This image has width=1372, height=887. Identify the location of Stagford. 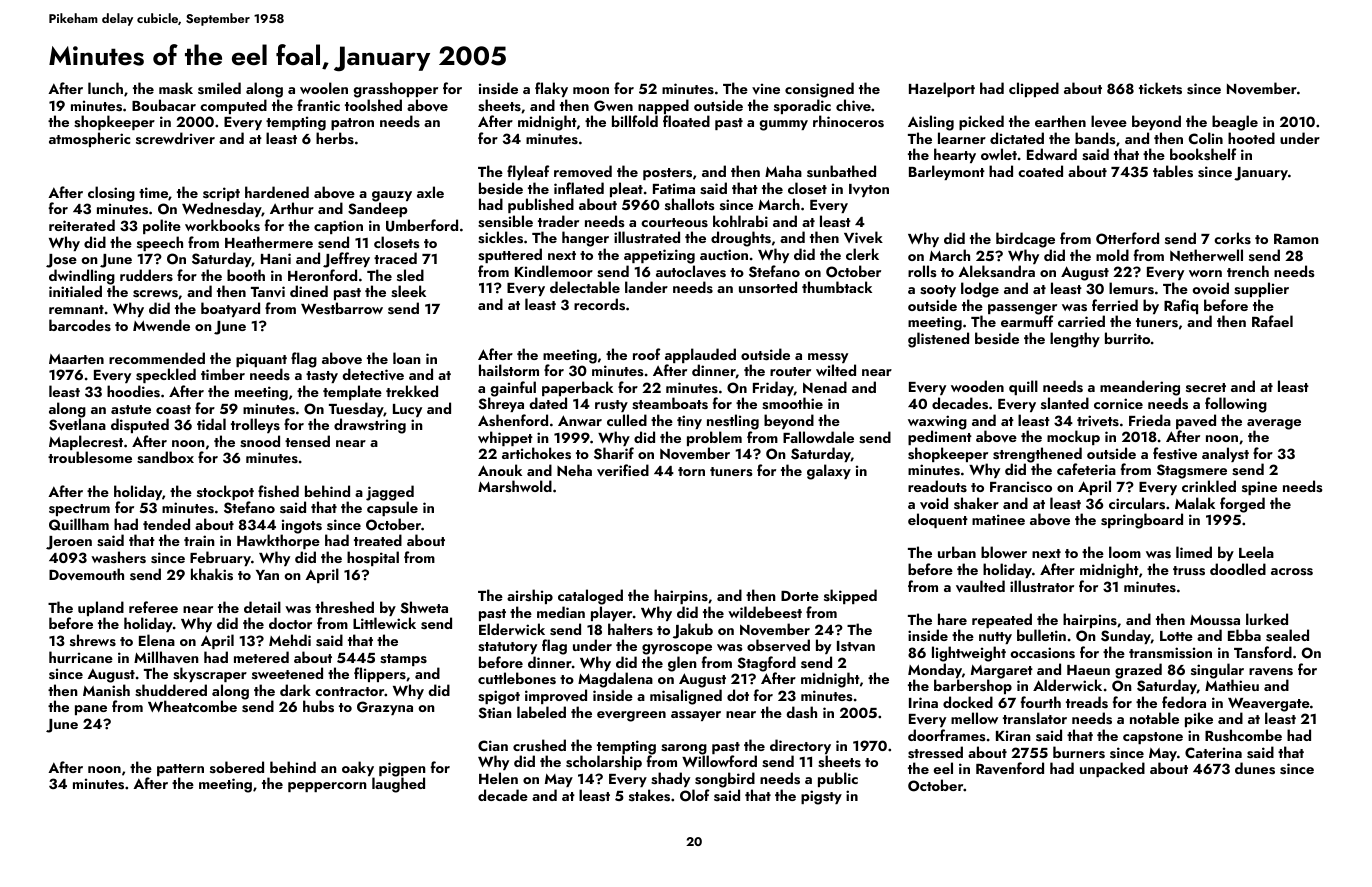
(767, 664).
